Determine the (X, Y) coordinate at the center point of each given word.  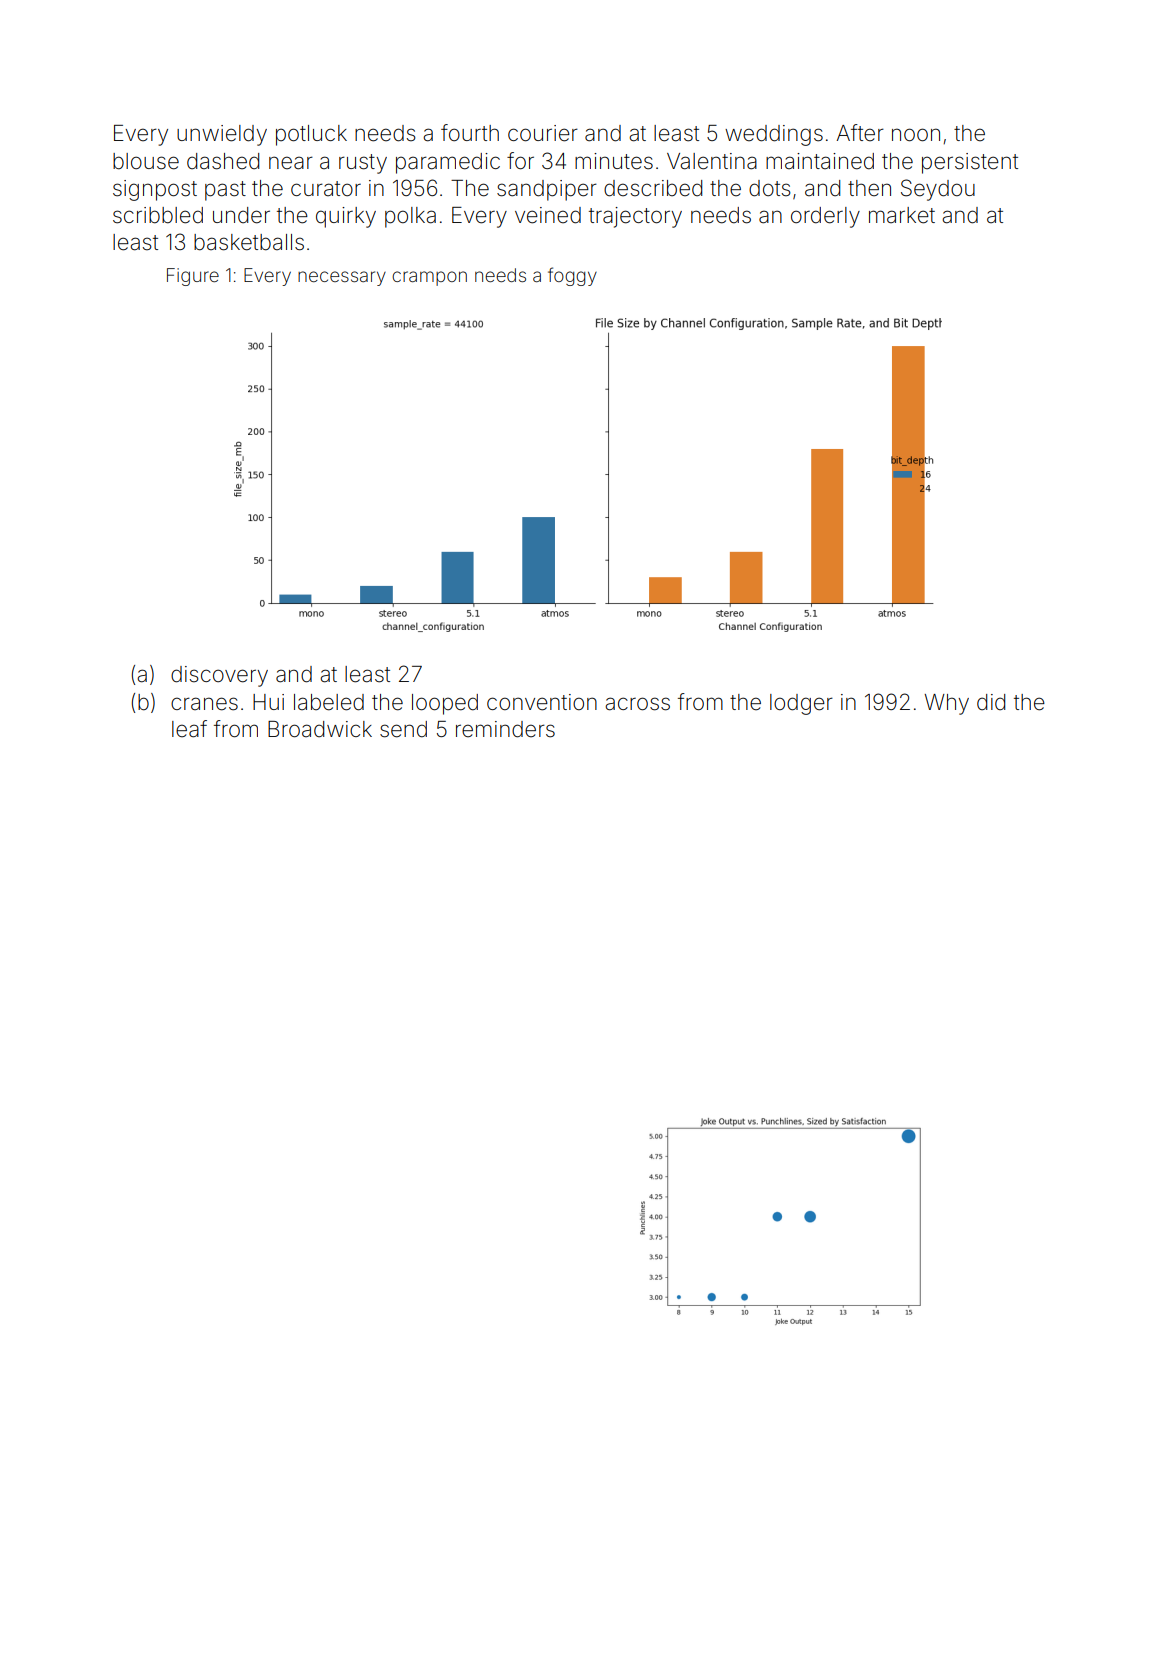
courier (543, 133)
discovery (219, 676)
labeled (329, 702)
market (902, 215)
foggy (572, 276)
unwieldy (222, 135)
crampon (429, 278)
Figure (193, 277)
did (991, 702)
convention (542, 702)
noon (916, 134)
